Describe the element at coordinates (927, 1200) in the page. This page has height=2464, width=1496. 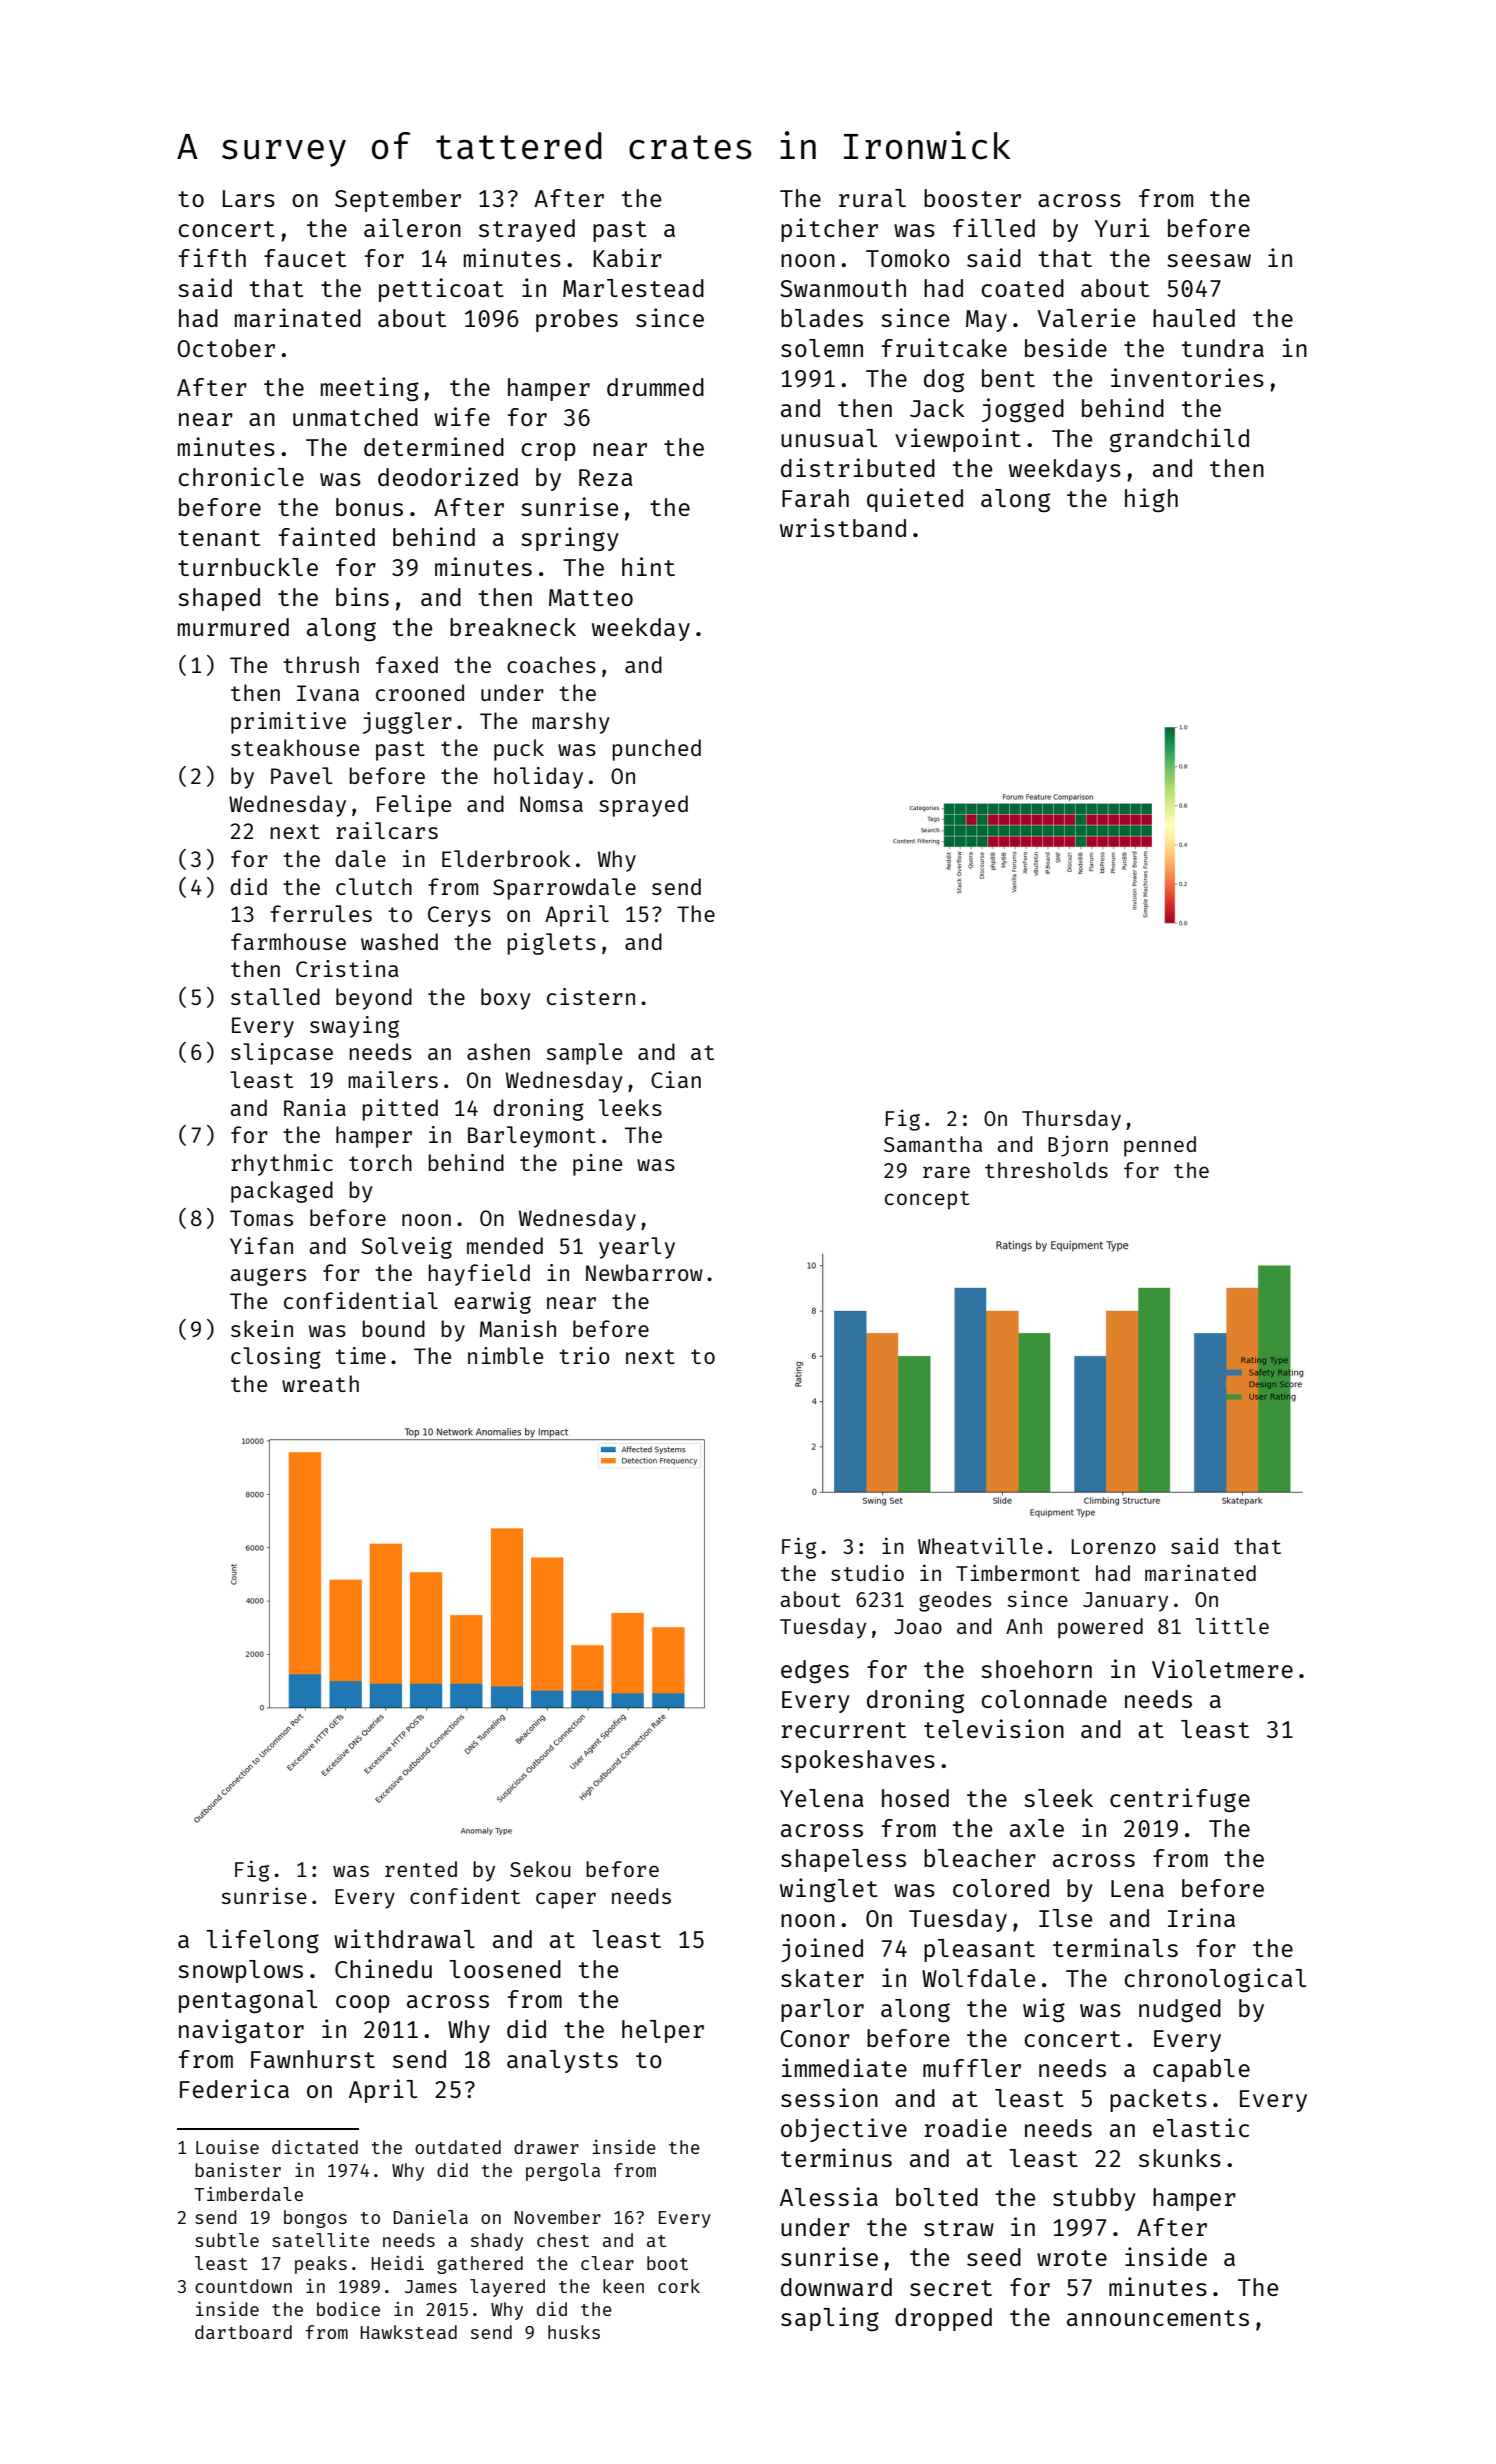
I see `concept` at that location.
